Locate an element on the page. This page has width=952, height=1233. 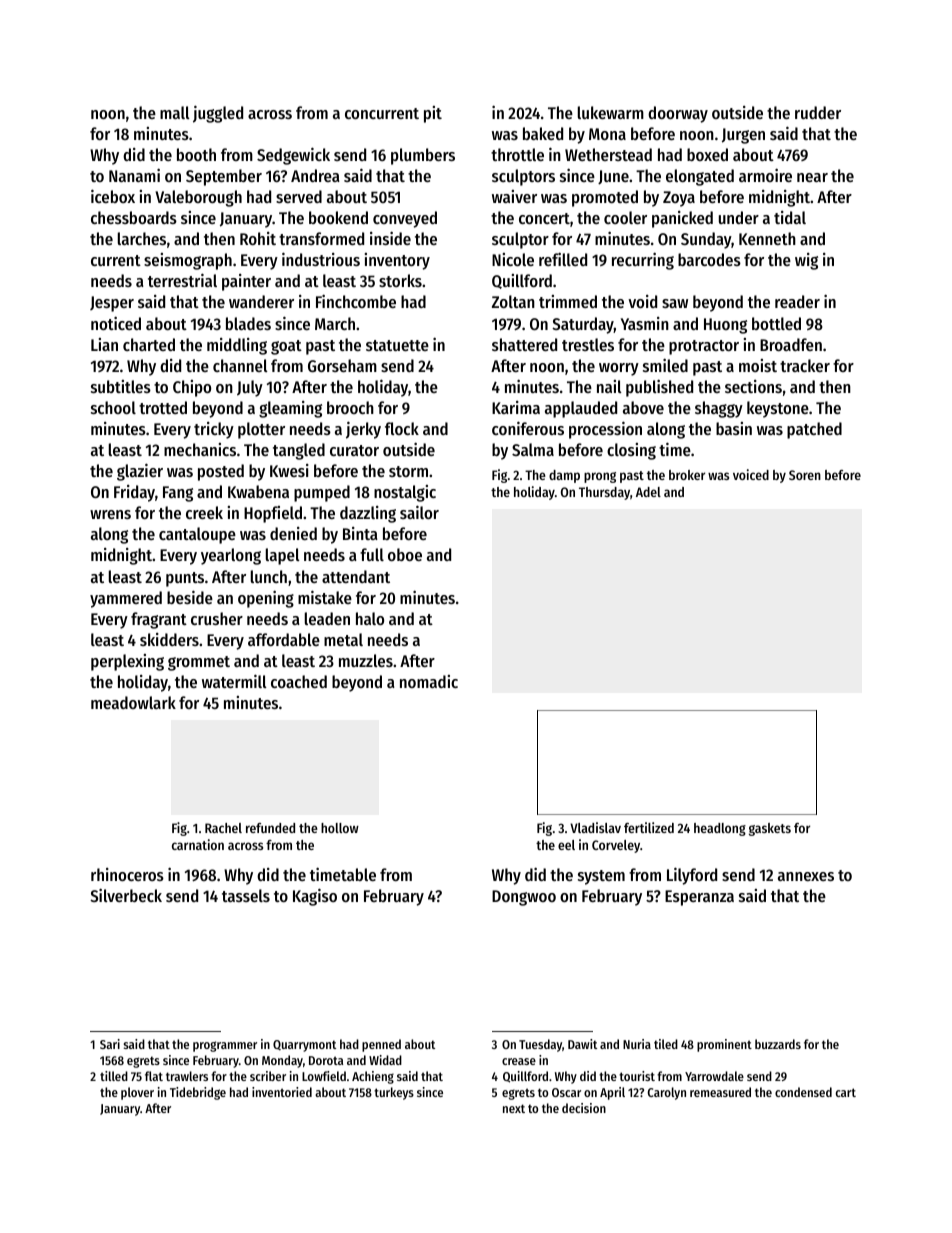
tracker is located at coordinates (805, 365).
